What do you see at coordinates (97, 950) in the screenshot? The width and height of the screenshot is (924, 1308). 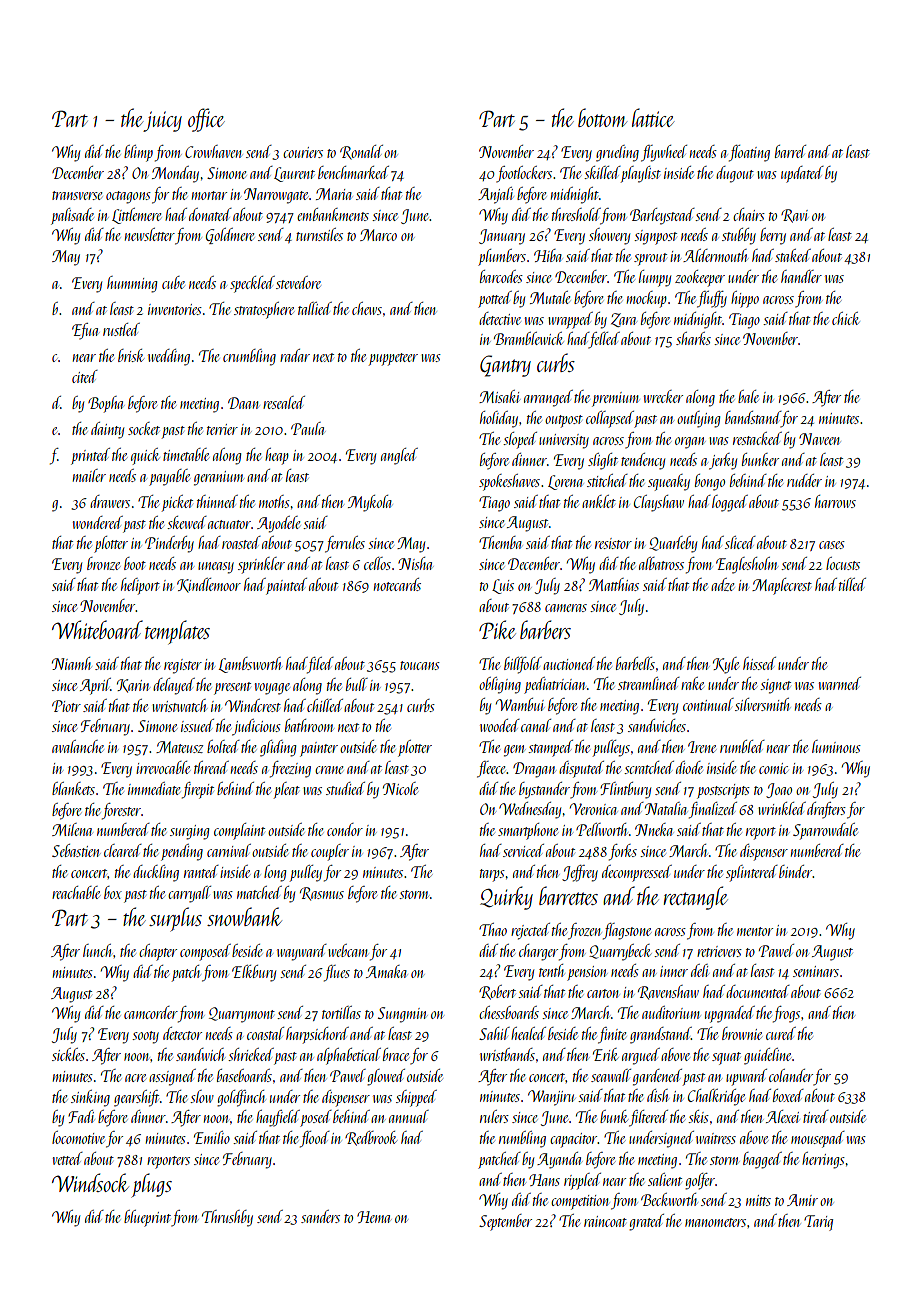 I see `lunch` at bounding box center [97, 950].
